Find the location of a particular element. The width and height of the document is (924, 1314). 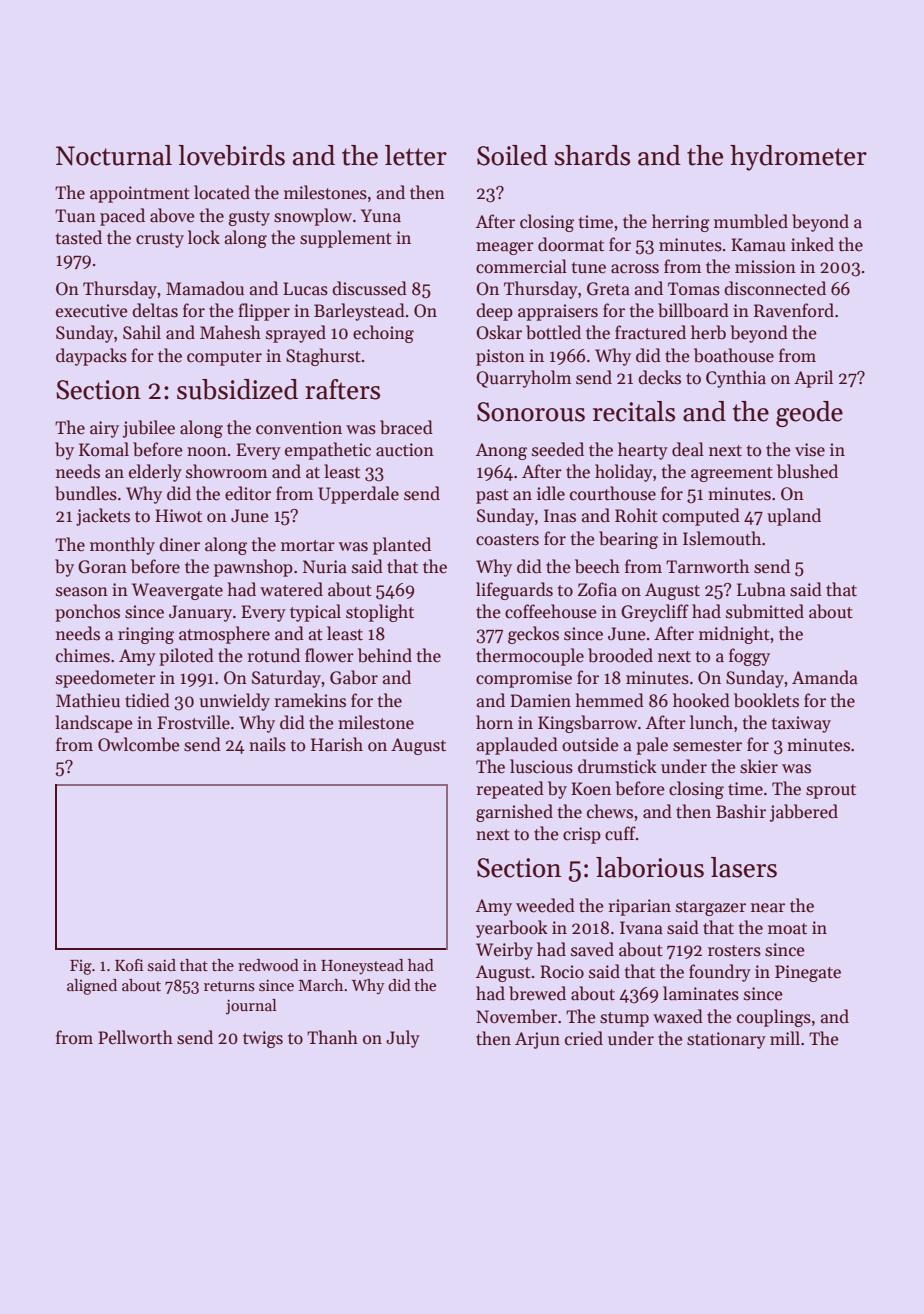

behind is located at coordinates (385, 655).
